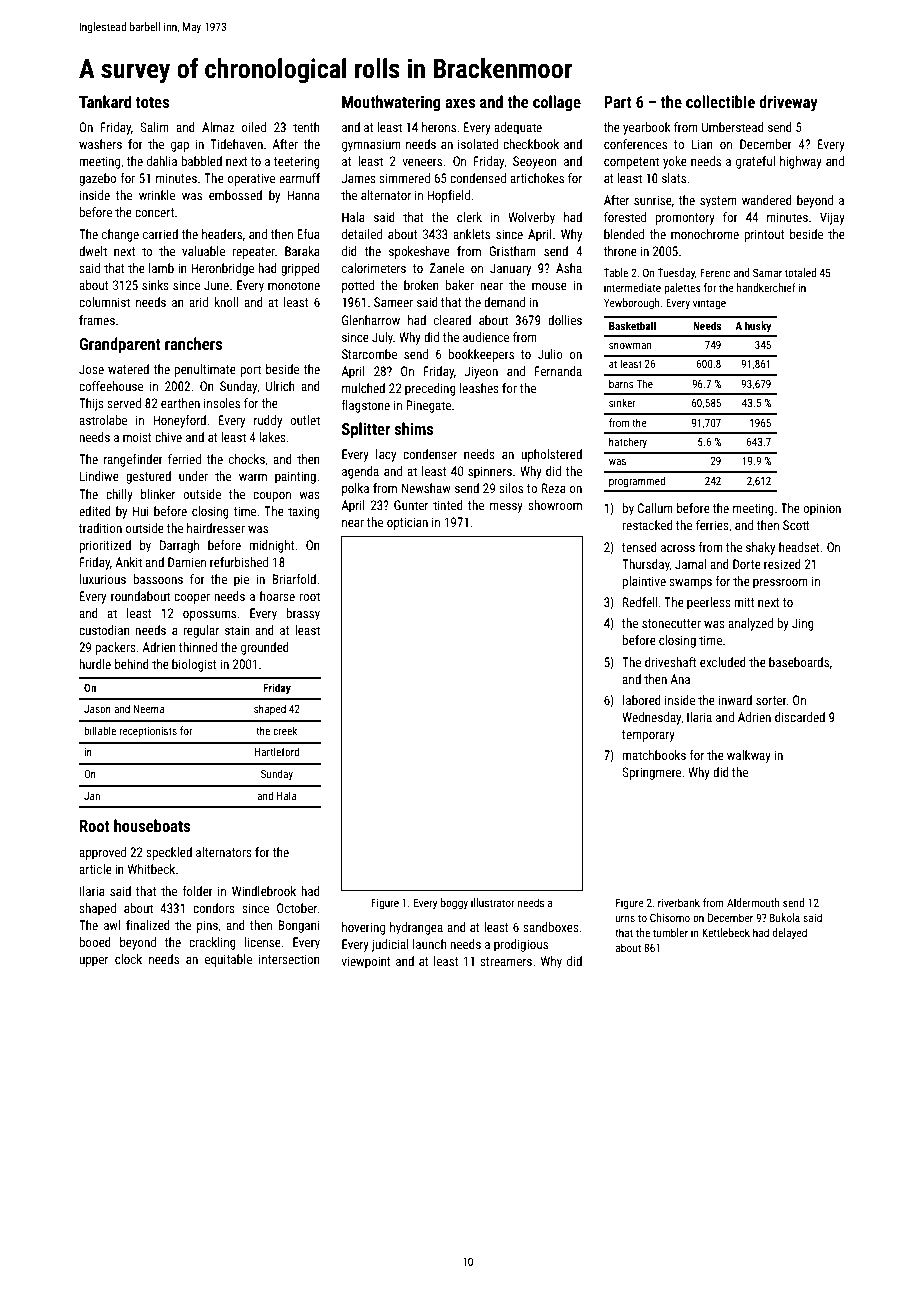 The image size is (924, 1308). What do you see at coordinates (102, 853) in the screenshot?
I see `approved` at bounding box center [102, 853].
